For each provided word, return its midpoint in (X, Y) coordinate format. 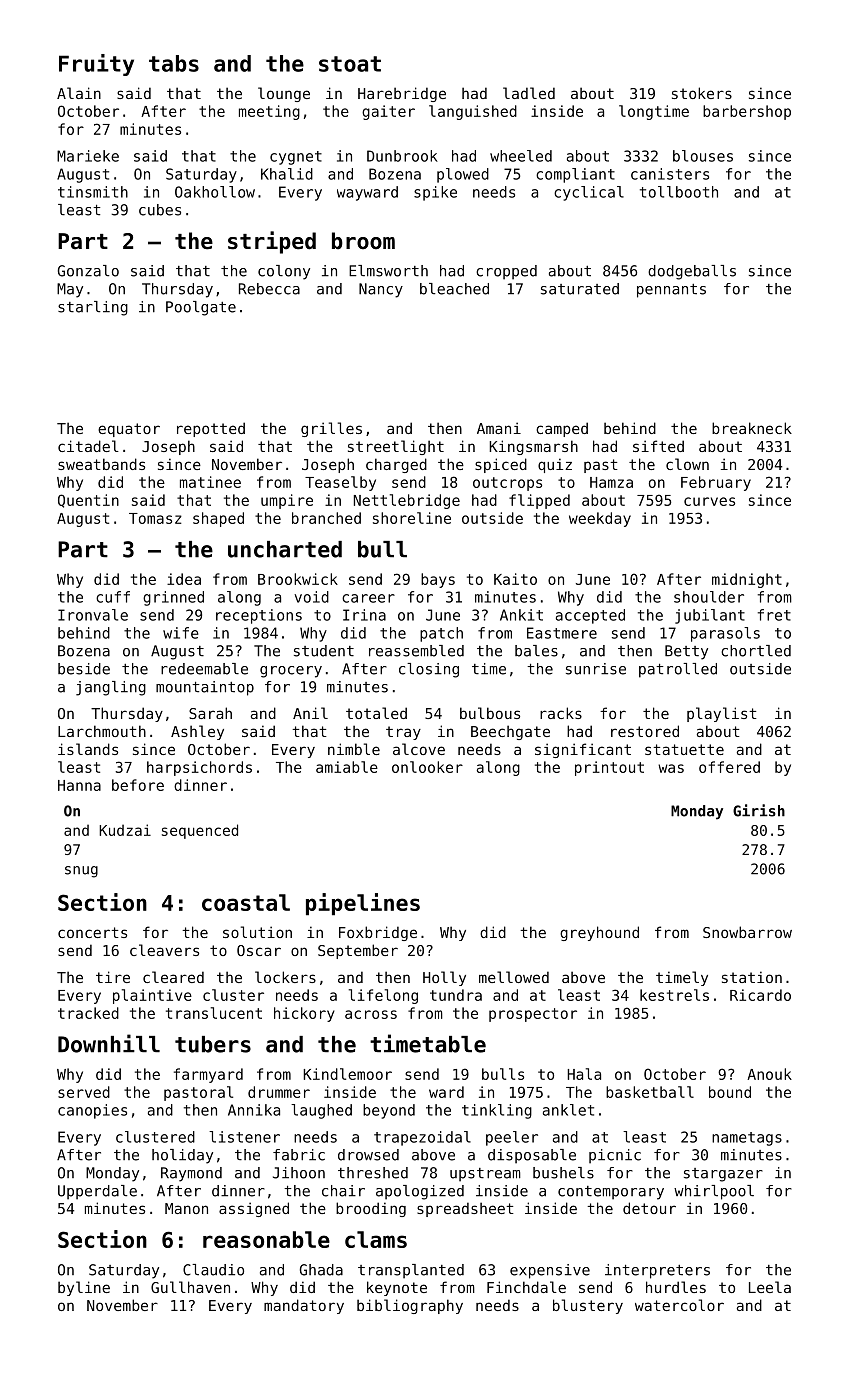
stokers (702, 93)
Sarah (210, 713)
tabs (174, 63)
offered (729, 767)
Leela (770, 1287)
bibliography (410, 1306)
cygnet (296, 158)
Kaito (515, 579)
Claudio (213, 1270)
